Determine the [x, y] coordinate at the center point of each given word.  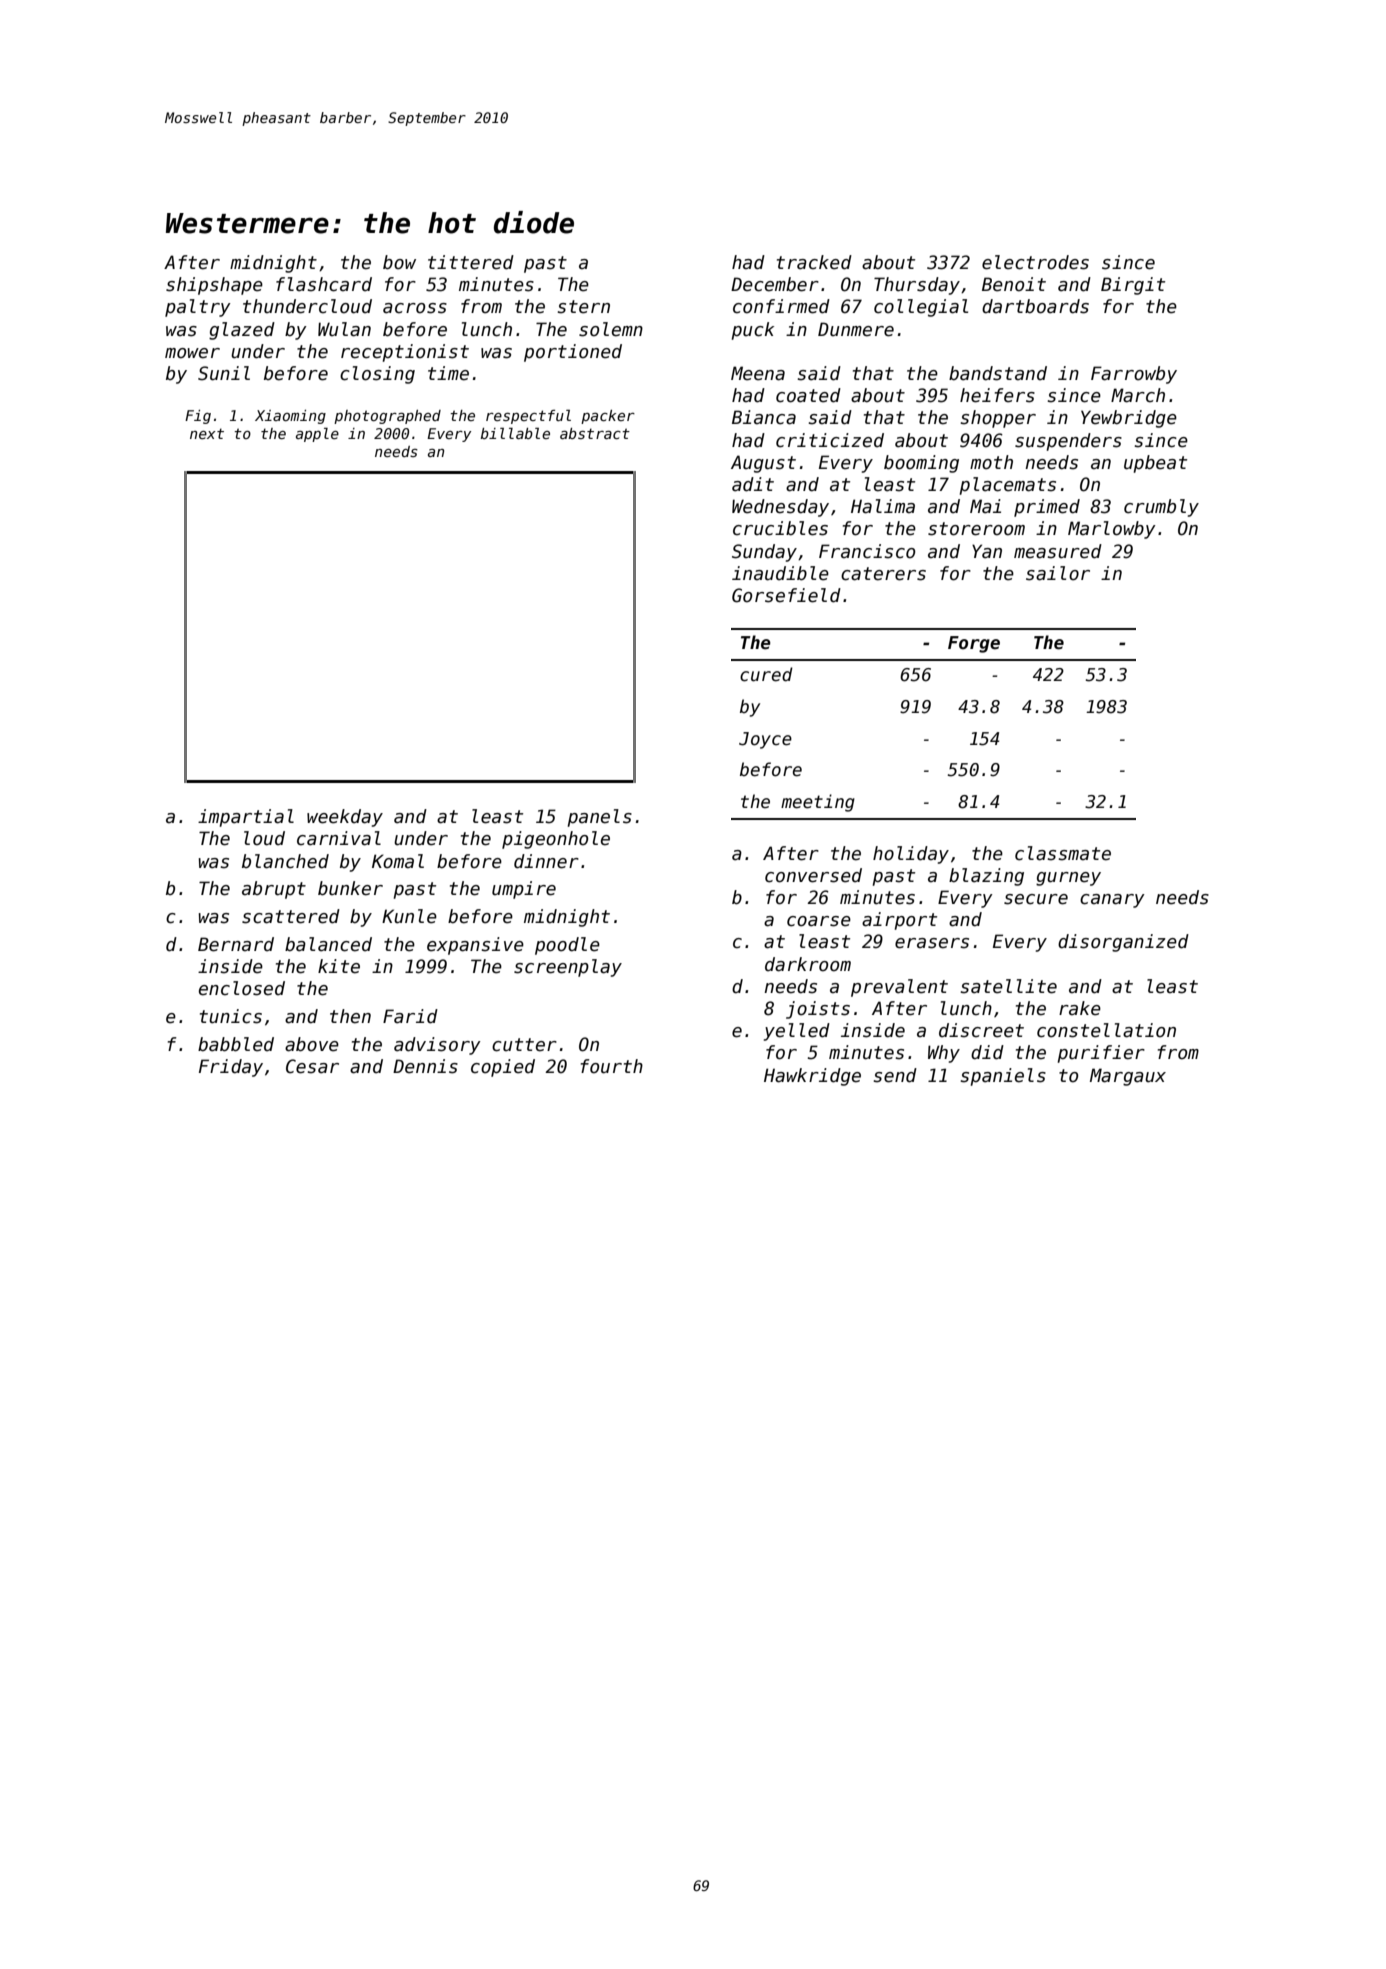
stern [583, 307]
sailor [1058, 573]
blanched [285, 861]
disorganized [1123, 943]
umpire [524, 890]
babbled [236, 1044]
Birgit [1133, 286]
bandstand [998, 373]
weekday [345, 818]
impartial [246, 818]
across [415, 308]
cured [766, 674]
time [448, 373]
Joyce [765, 740]
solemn [611, 329]
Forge [974, 644]
